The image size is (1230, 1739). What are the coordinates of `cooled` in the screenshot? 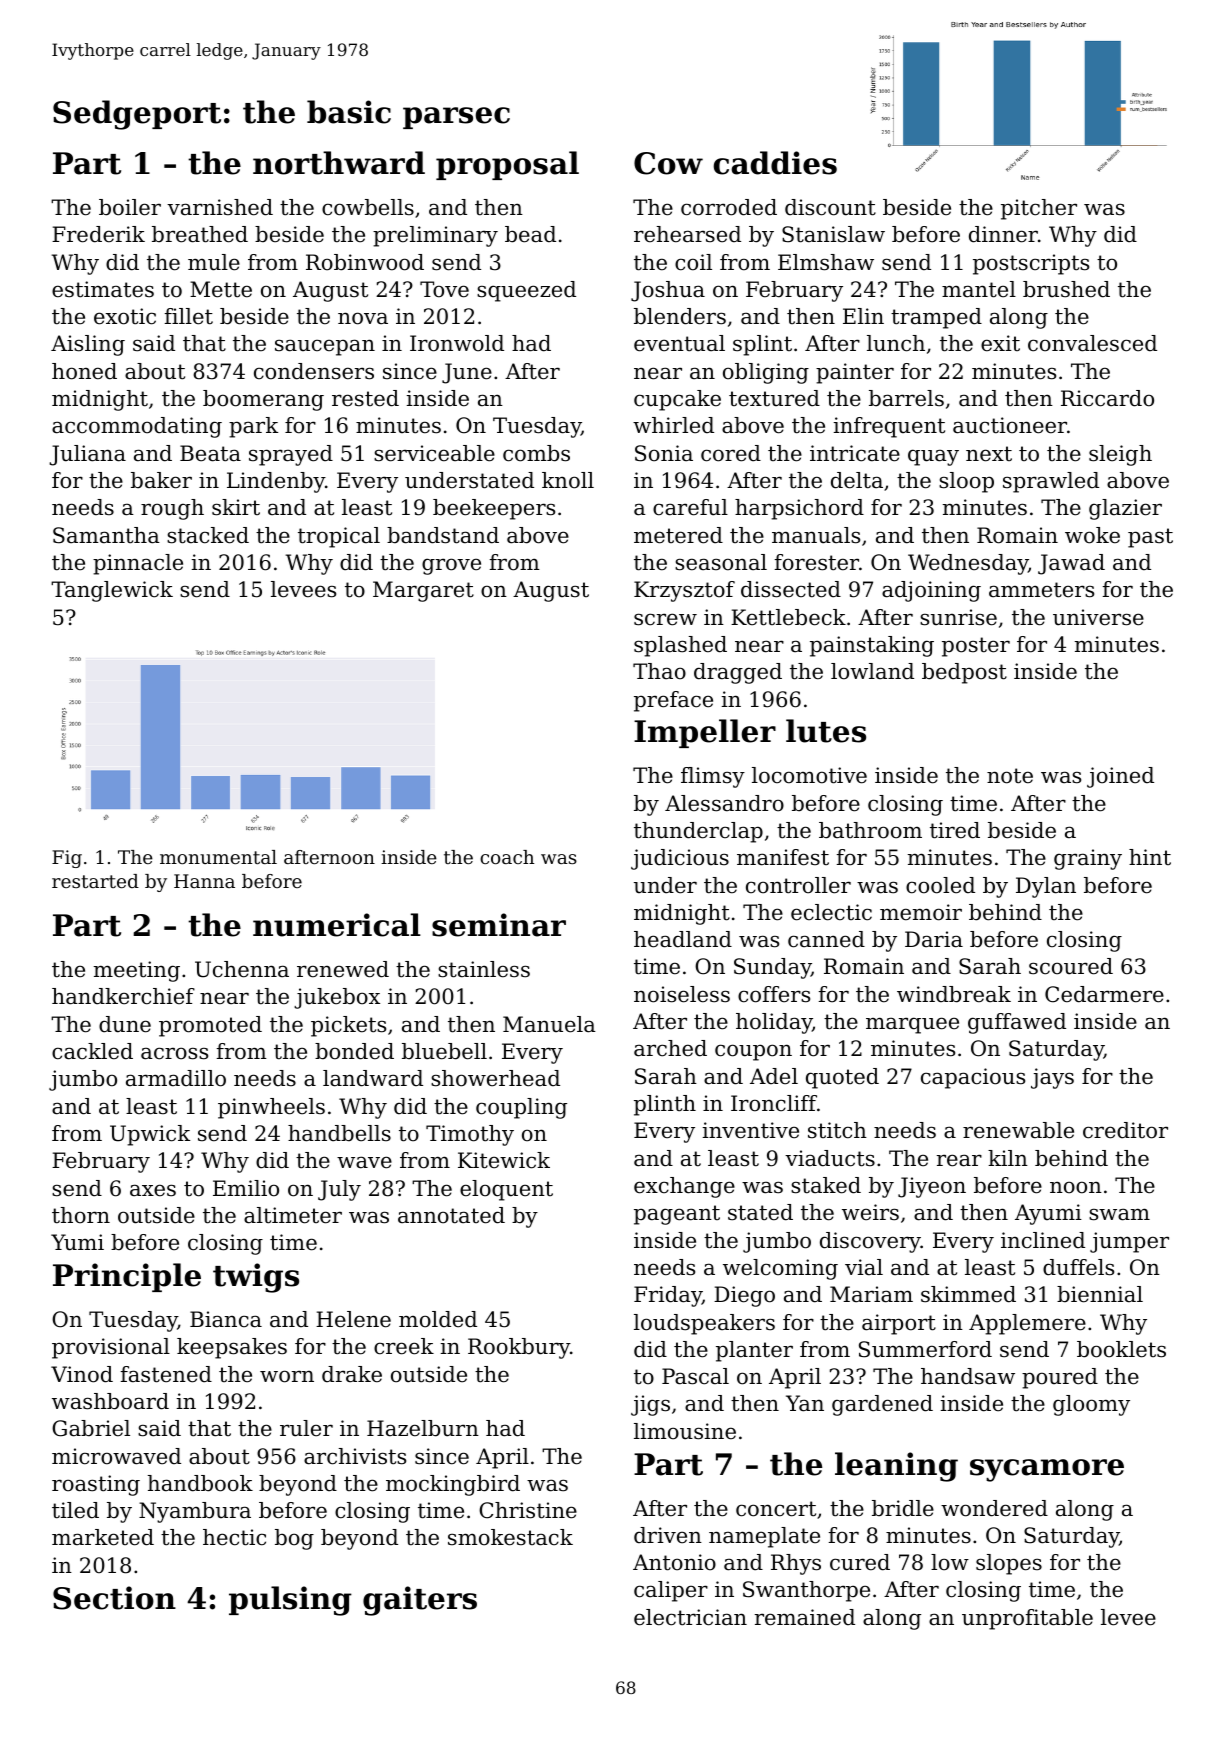 It's located at (940, 885).
